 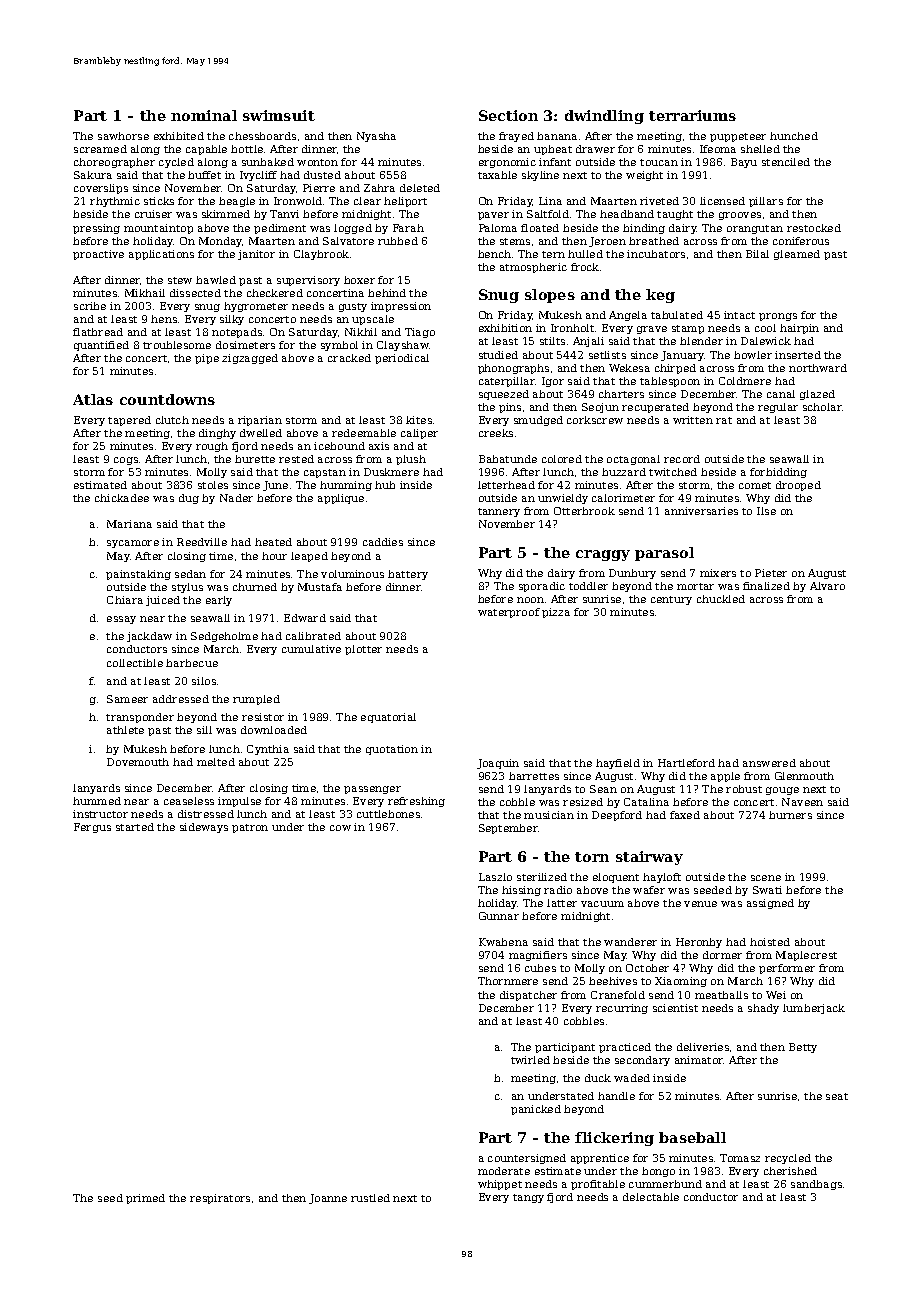 What do you see at coordinates (540, 968) in the image?
I see `cubes` at bounding box center [540, 968].
